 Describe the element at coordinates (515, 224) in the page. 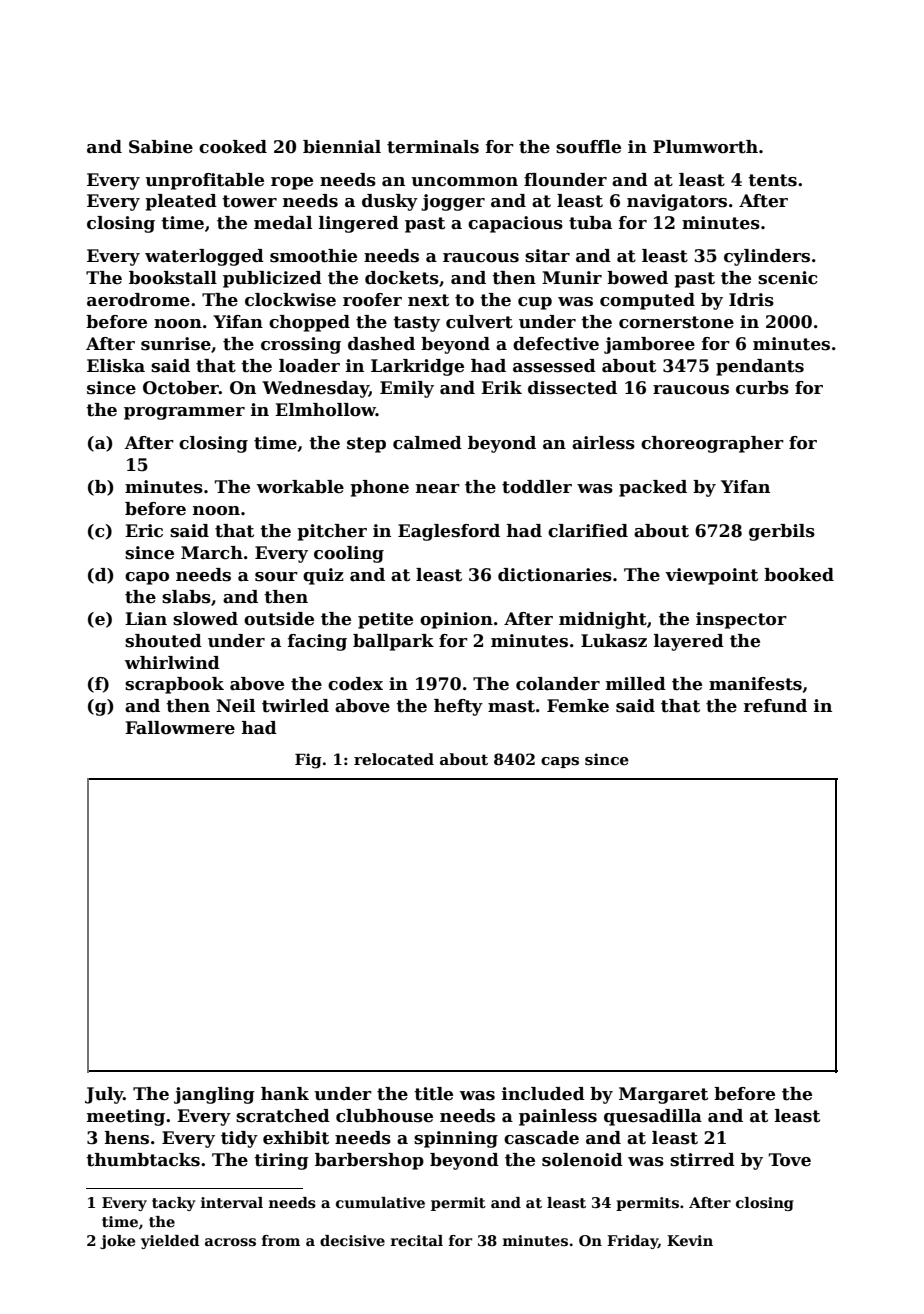

I see `capacious` at that location.
